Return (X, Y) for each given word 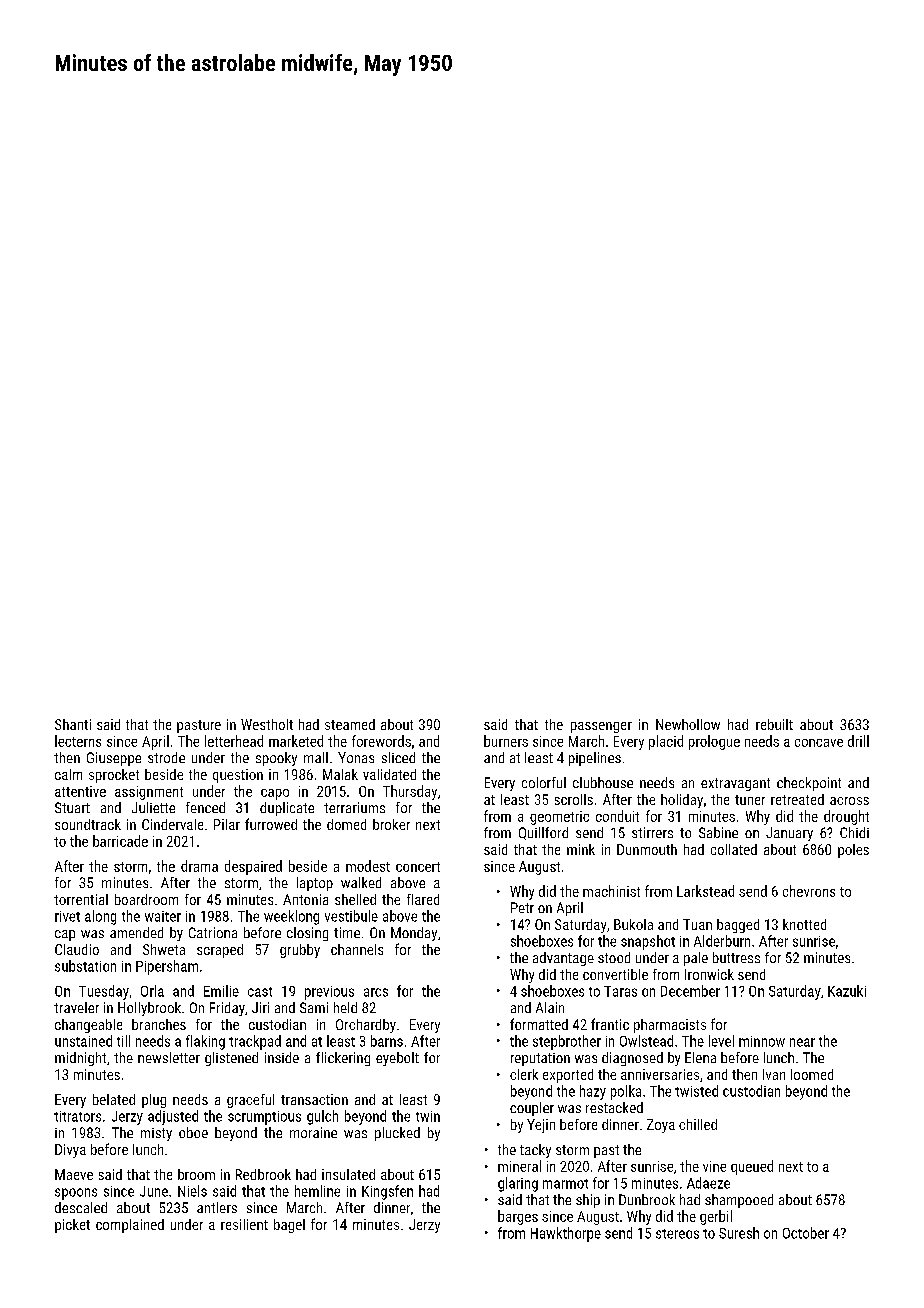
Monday (414, 934)
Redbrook (263, 1174)
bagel (289, 1226)
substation (85, 966)
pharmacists (670, 1026)
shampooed (739, 1201)
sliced (398, 757)
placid (666, 742)
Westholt (267, 724)
